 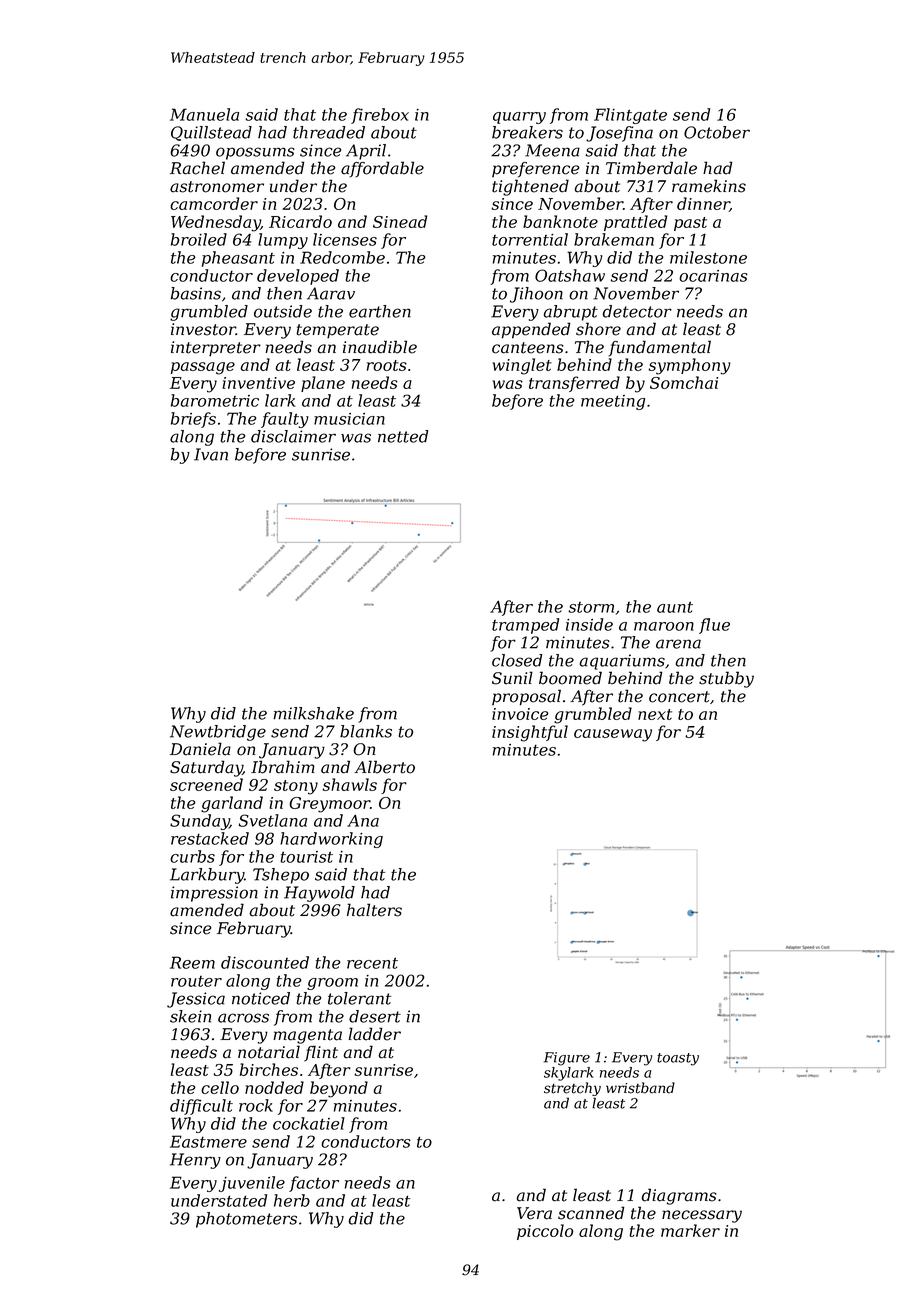 I want to click on concert, so click(x=679, y=697).
